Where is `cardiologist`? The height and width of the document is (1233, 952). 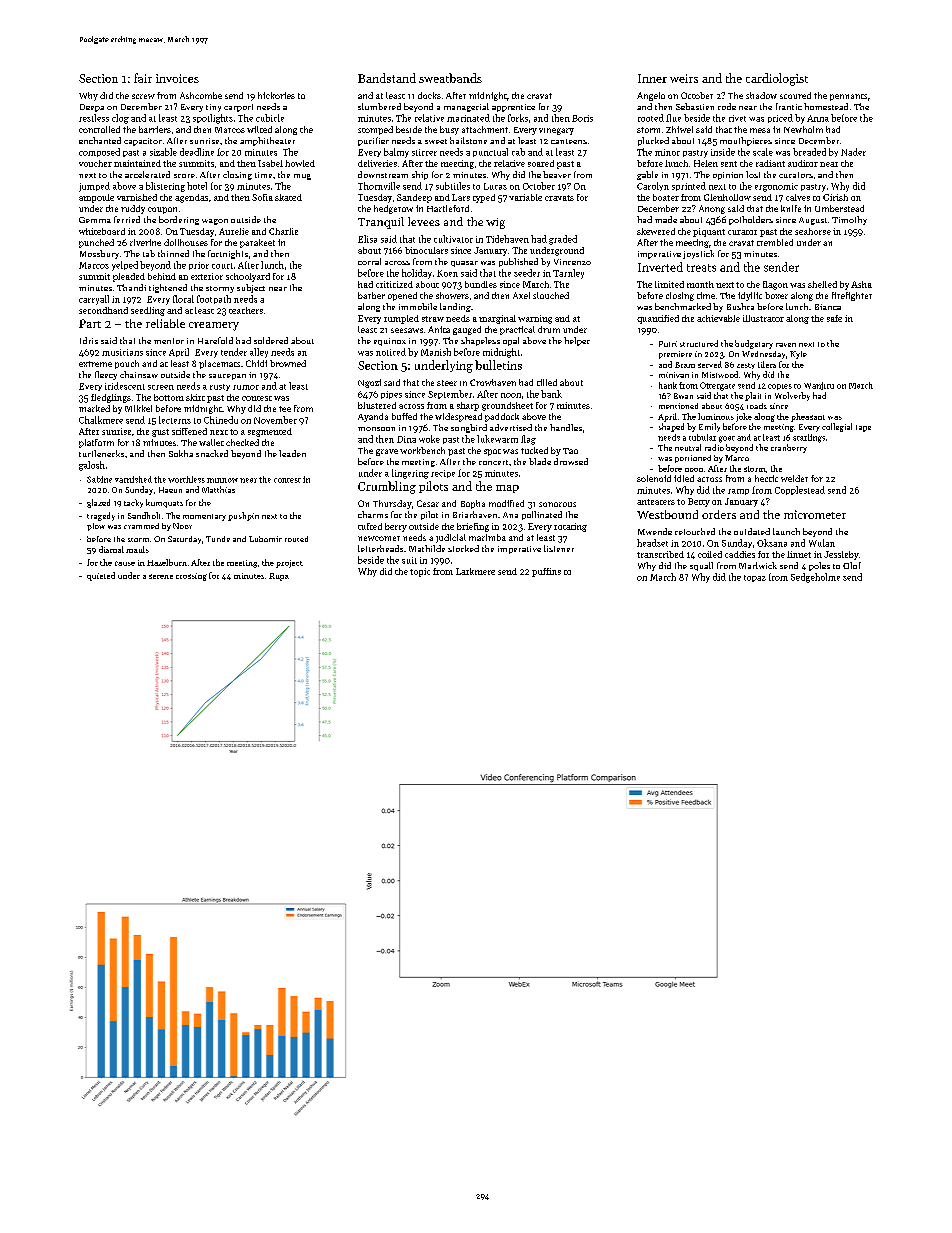
cardiologist is located at coordinates (777, 79).
